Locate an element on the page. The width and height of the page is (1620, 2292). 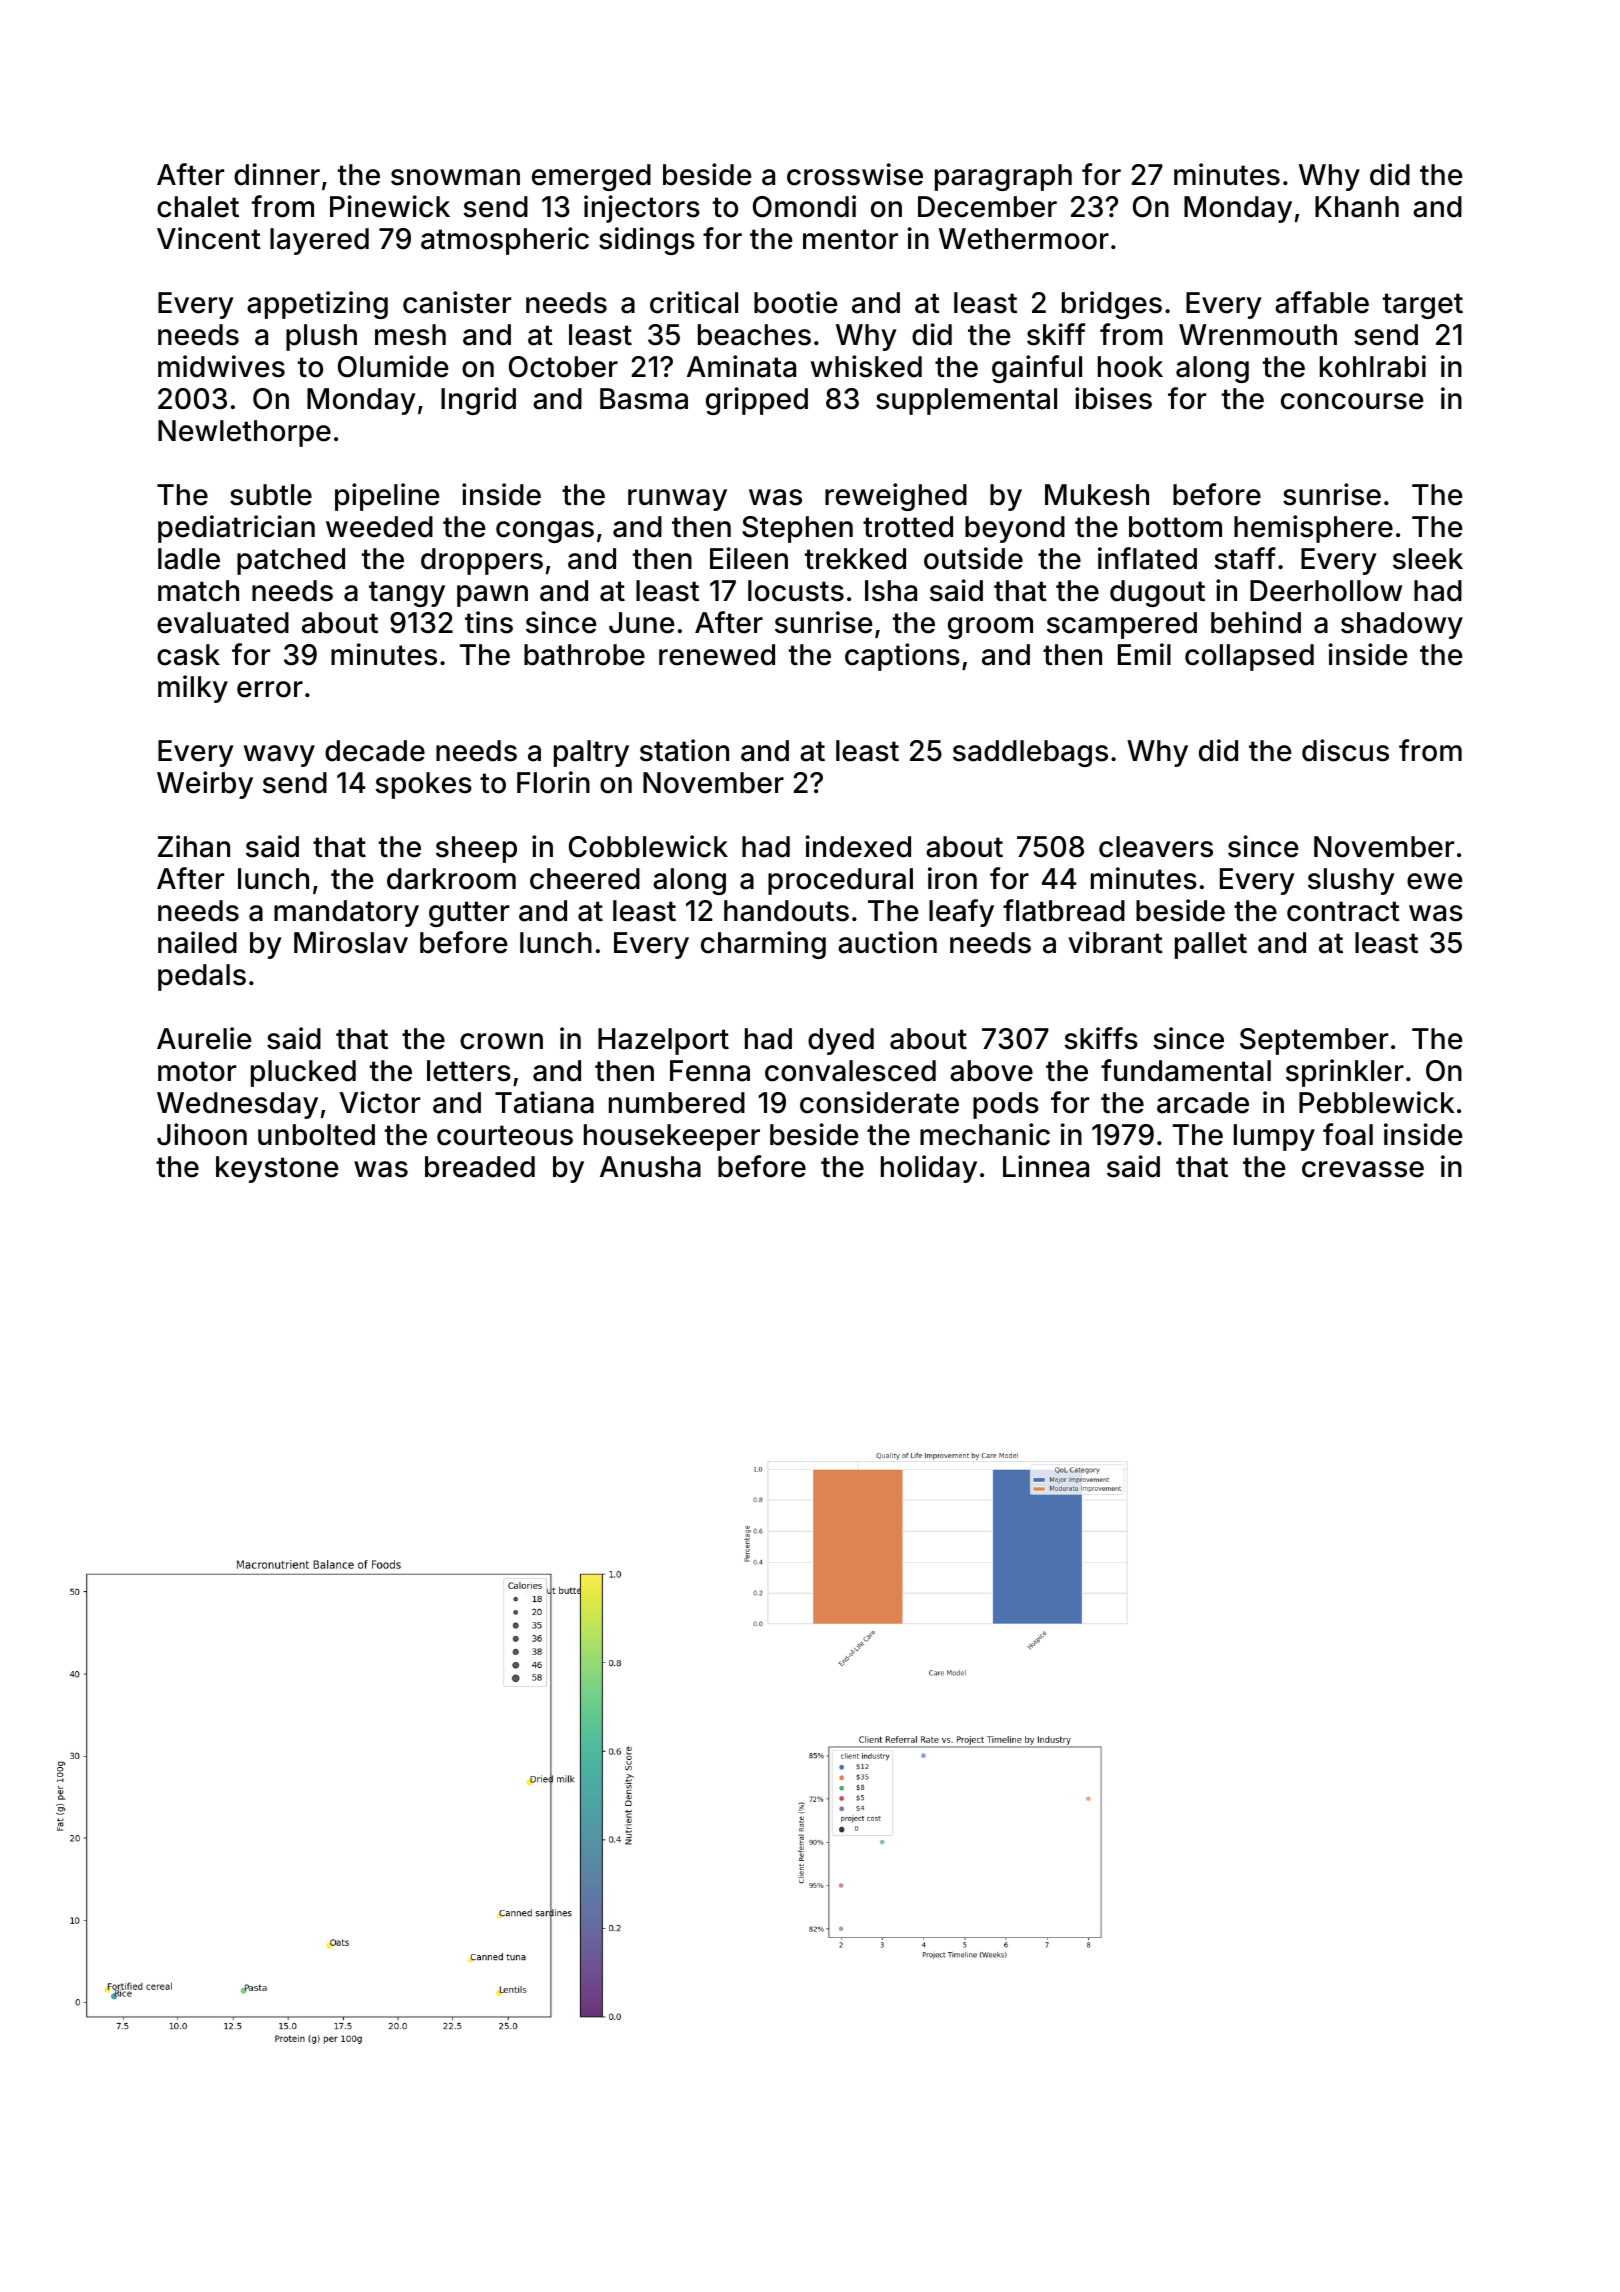
sidings is located at coordinates (647, 241).
